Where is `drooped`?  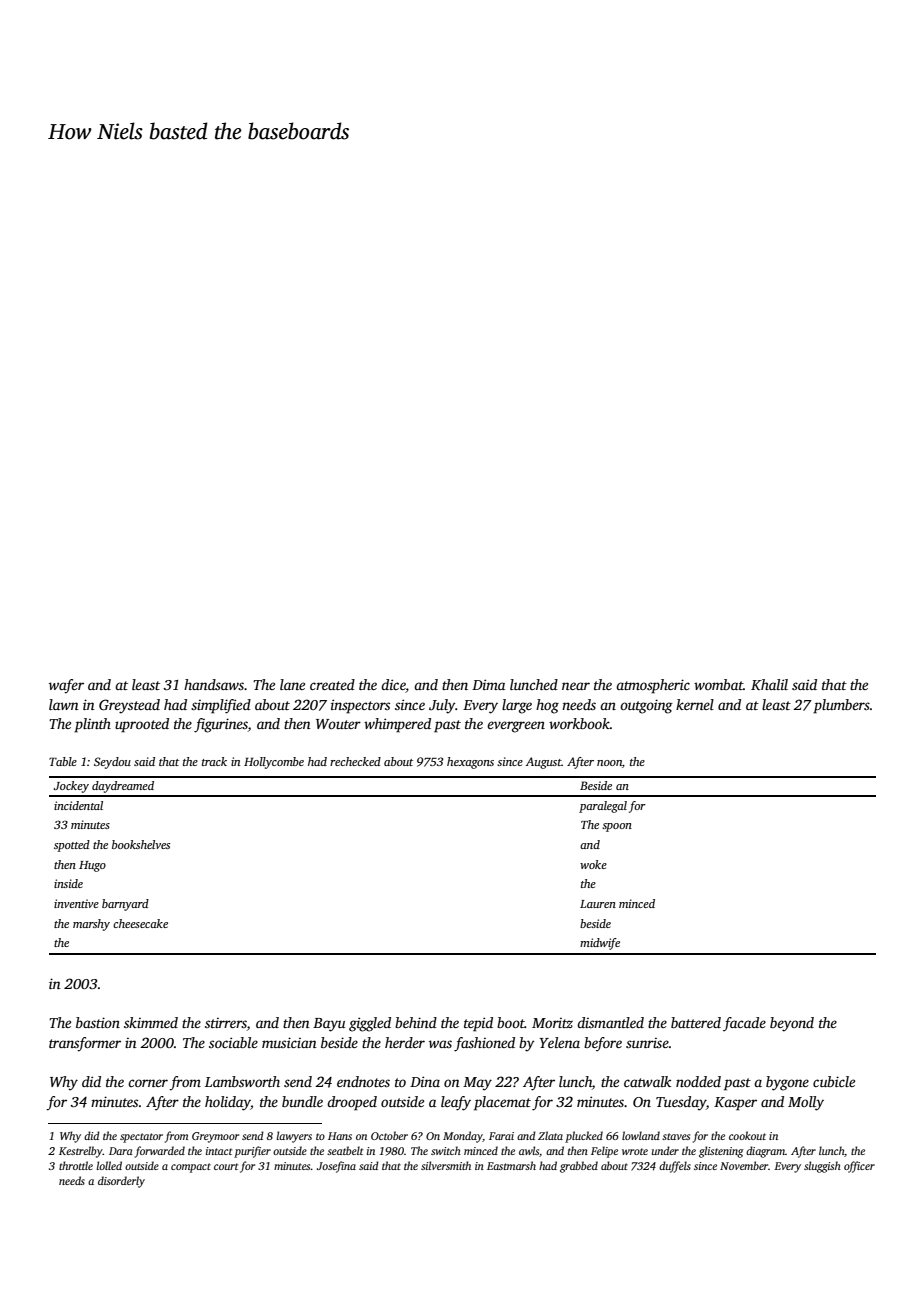 drooped is located at coordinates (352, 1103).
